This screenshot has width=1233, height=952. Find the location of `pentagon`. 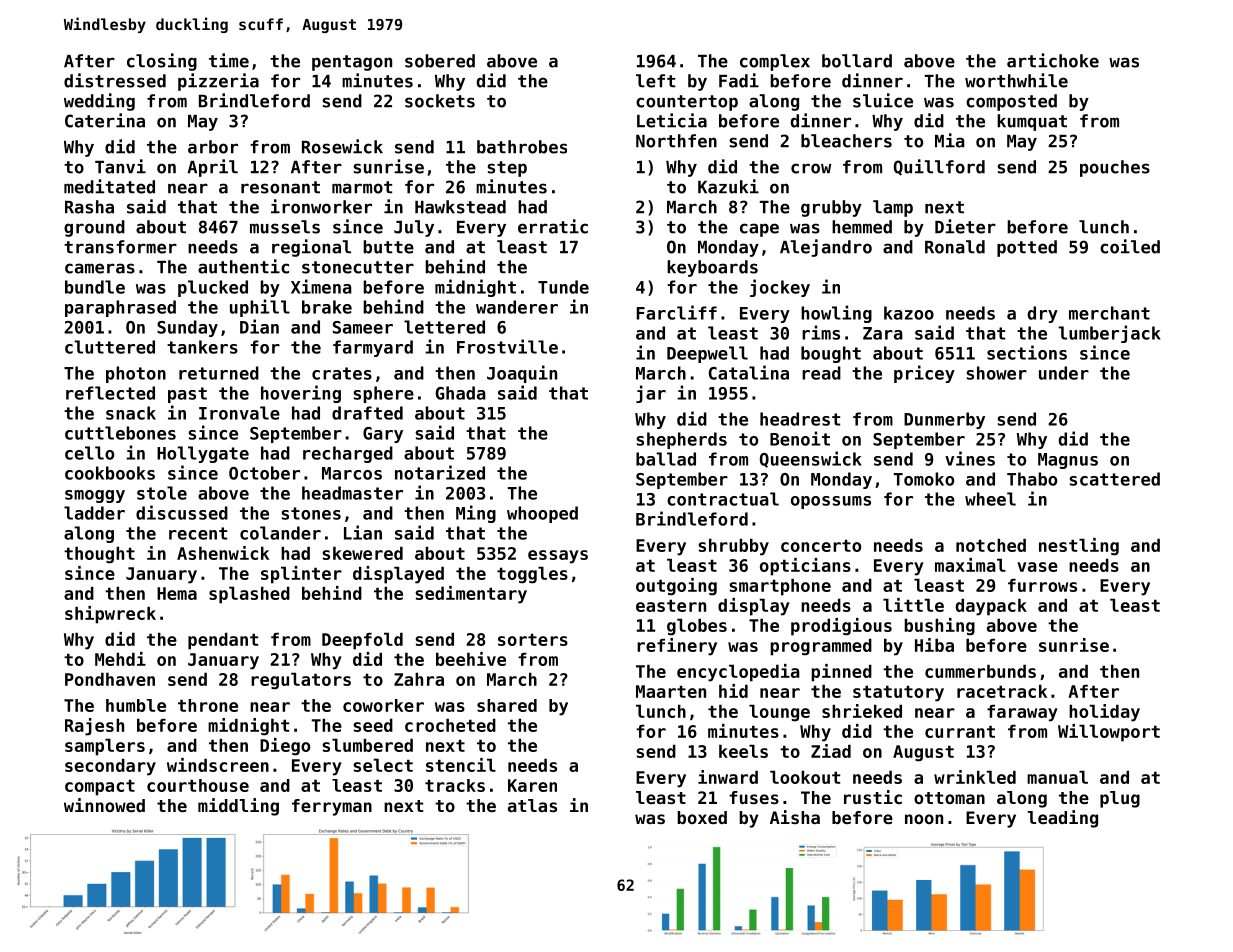

pentagon is located at coordinates (352, 63).
